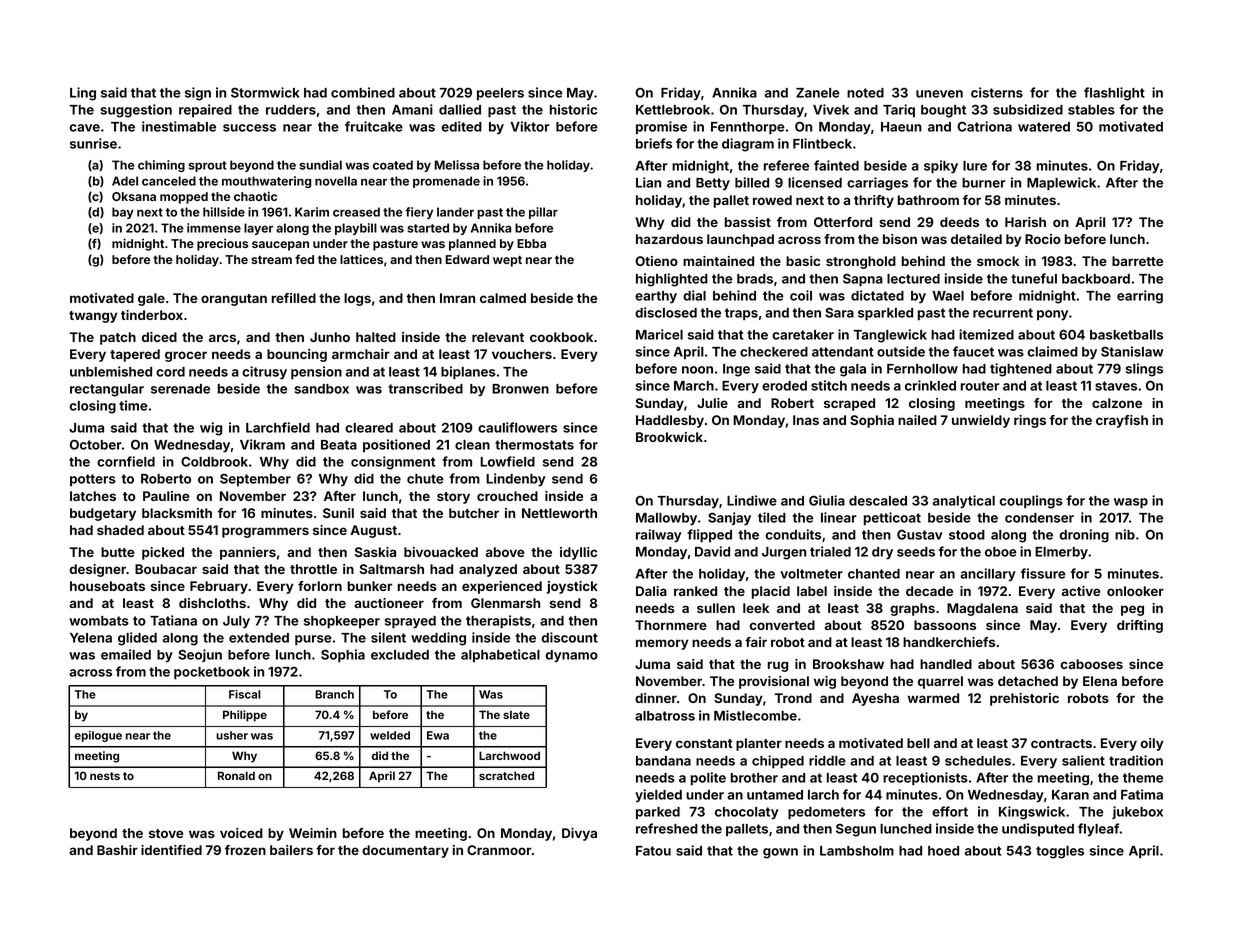  I want to click on fruitcake, so click(374, 126).
